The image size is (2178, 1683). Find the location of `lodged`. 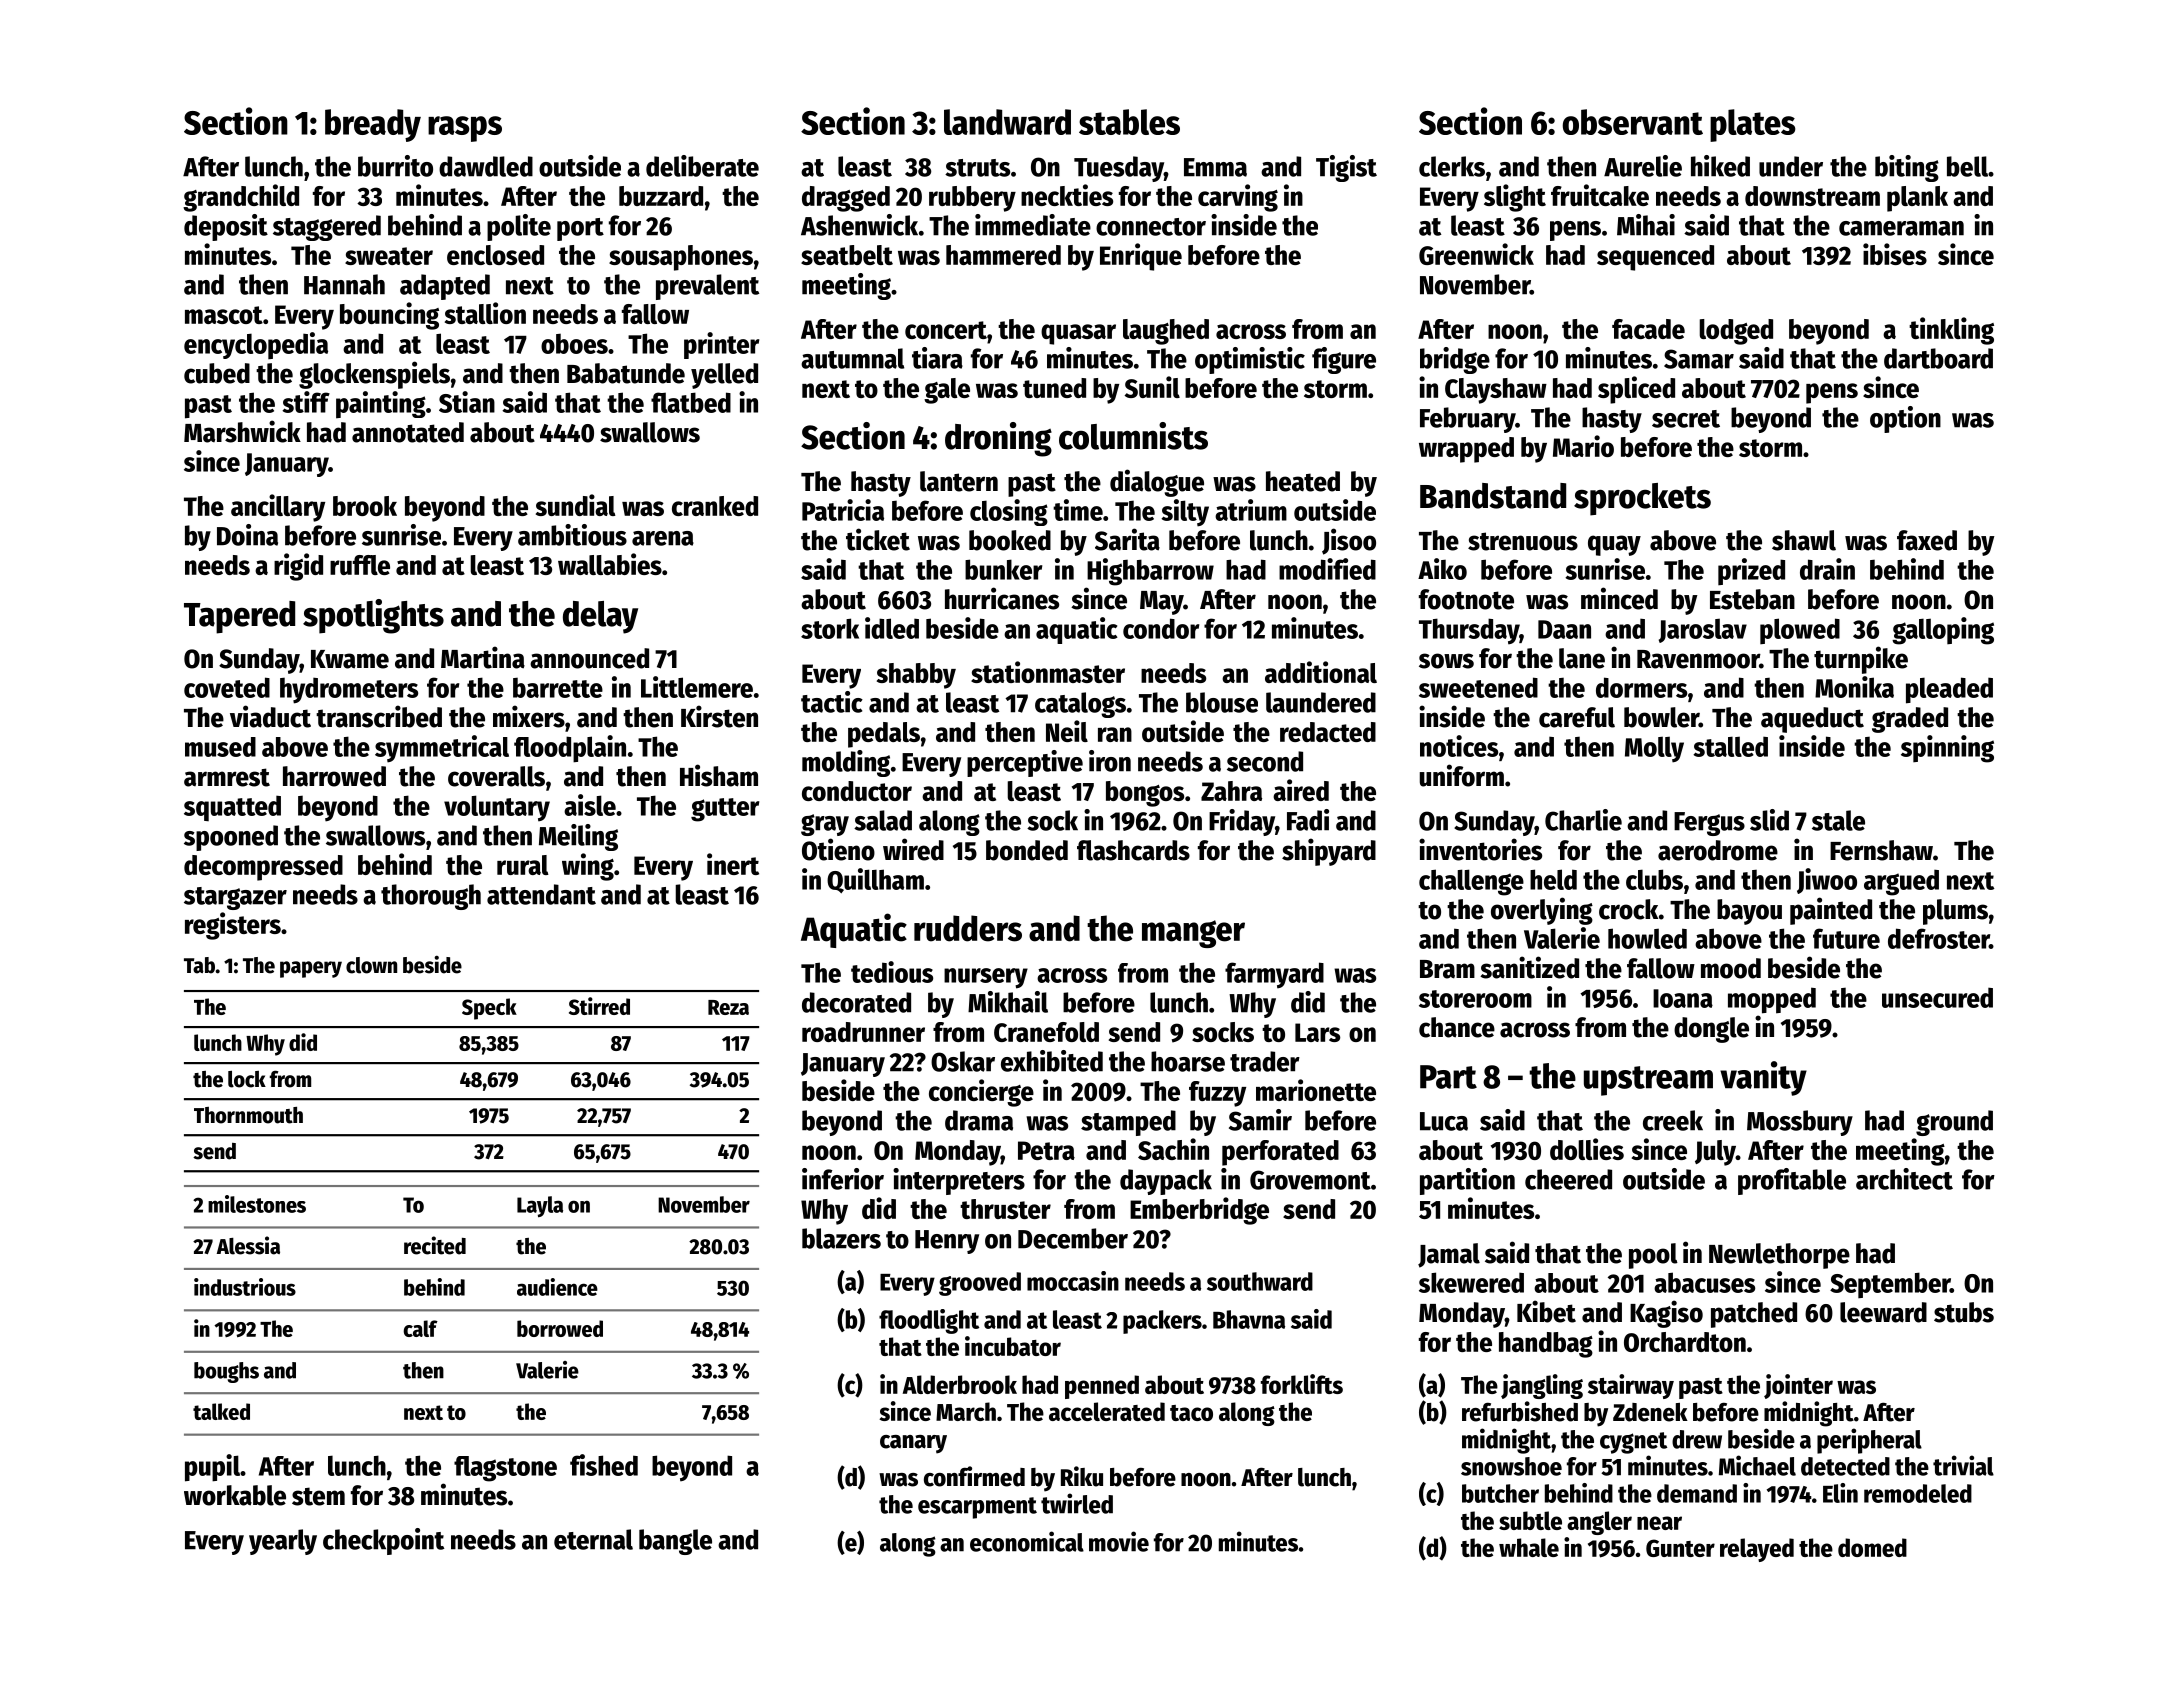

lodged is located at coordinates (1736, 332).
